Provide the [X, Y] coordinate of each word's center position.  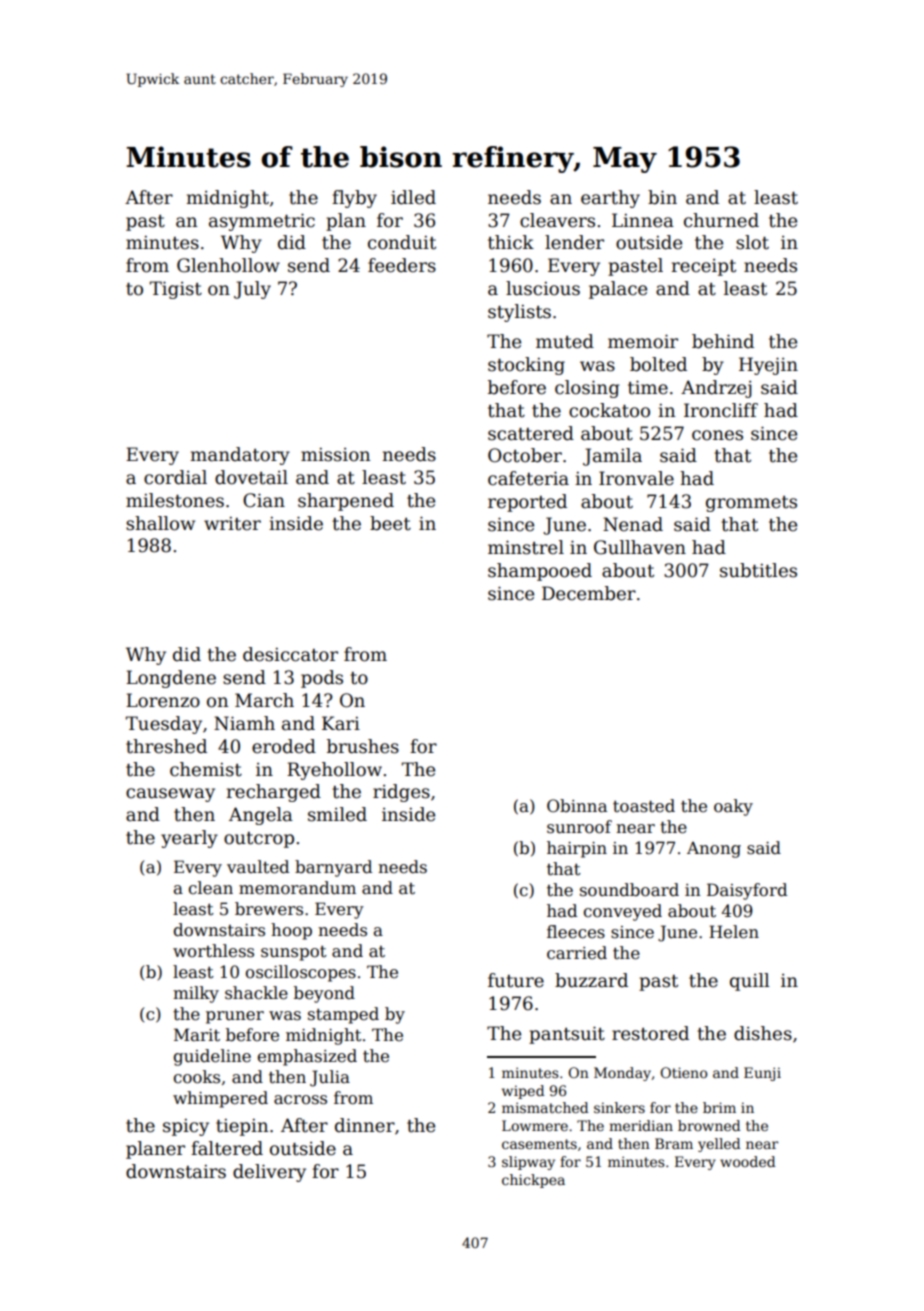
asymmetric [262, 222]
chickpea [533, 1181]
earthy [610, 199]
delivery [269, 1173]
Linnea [643, 220]
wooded [748, 1161]
